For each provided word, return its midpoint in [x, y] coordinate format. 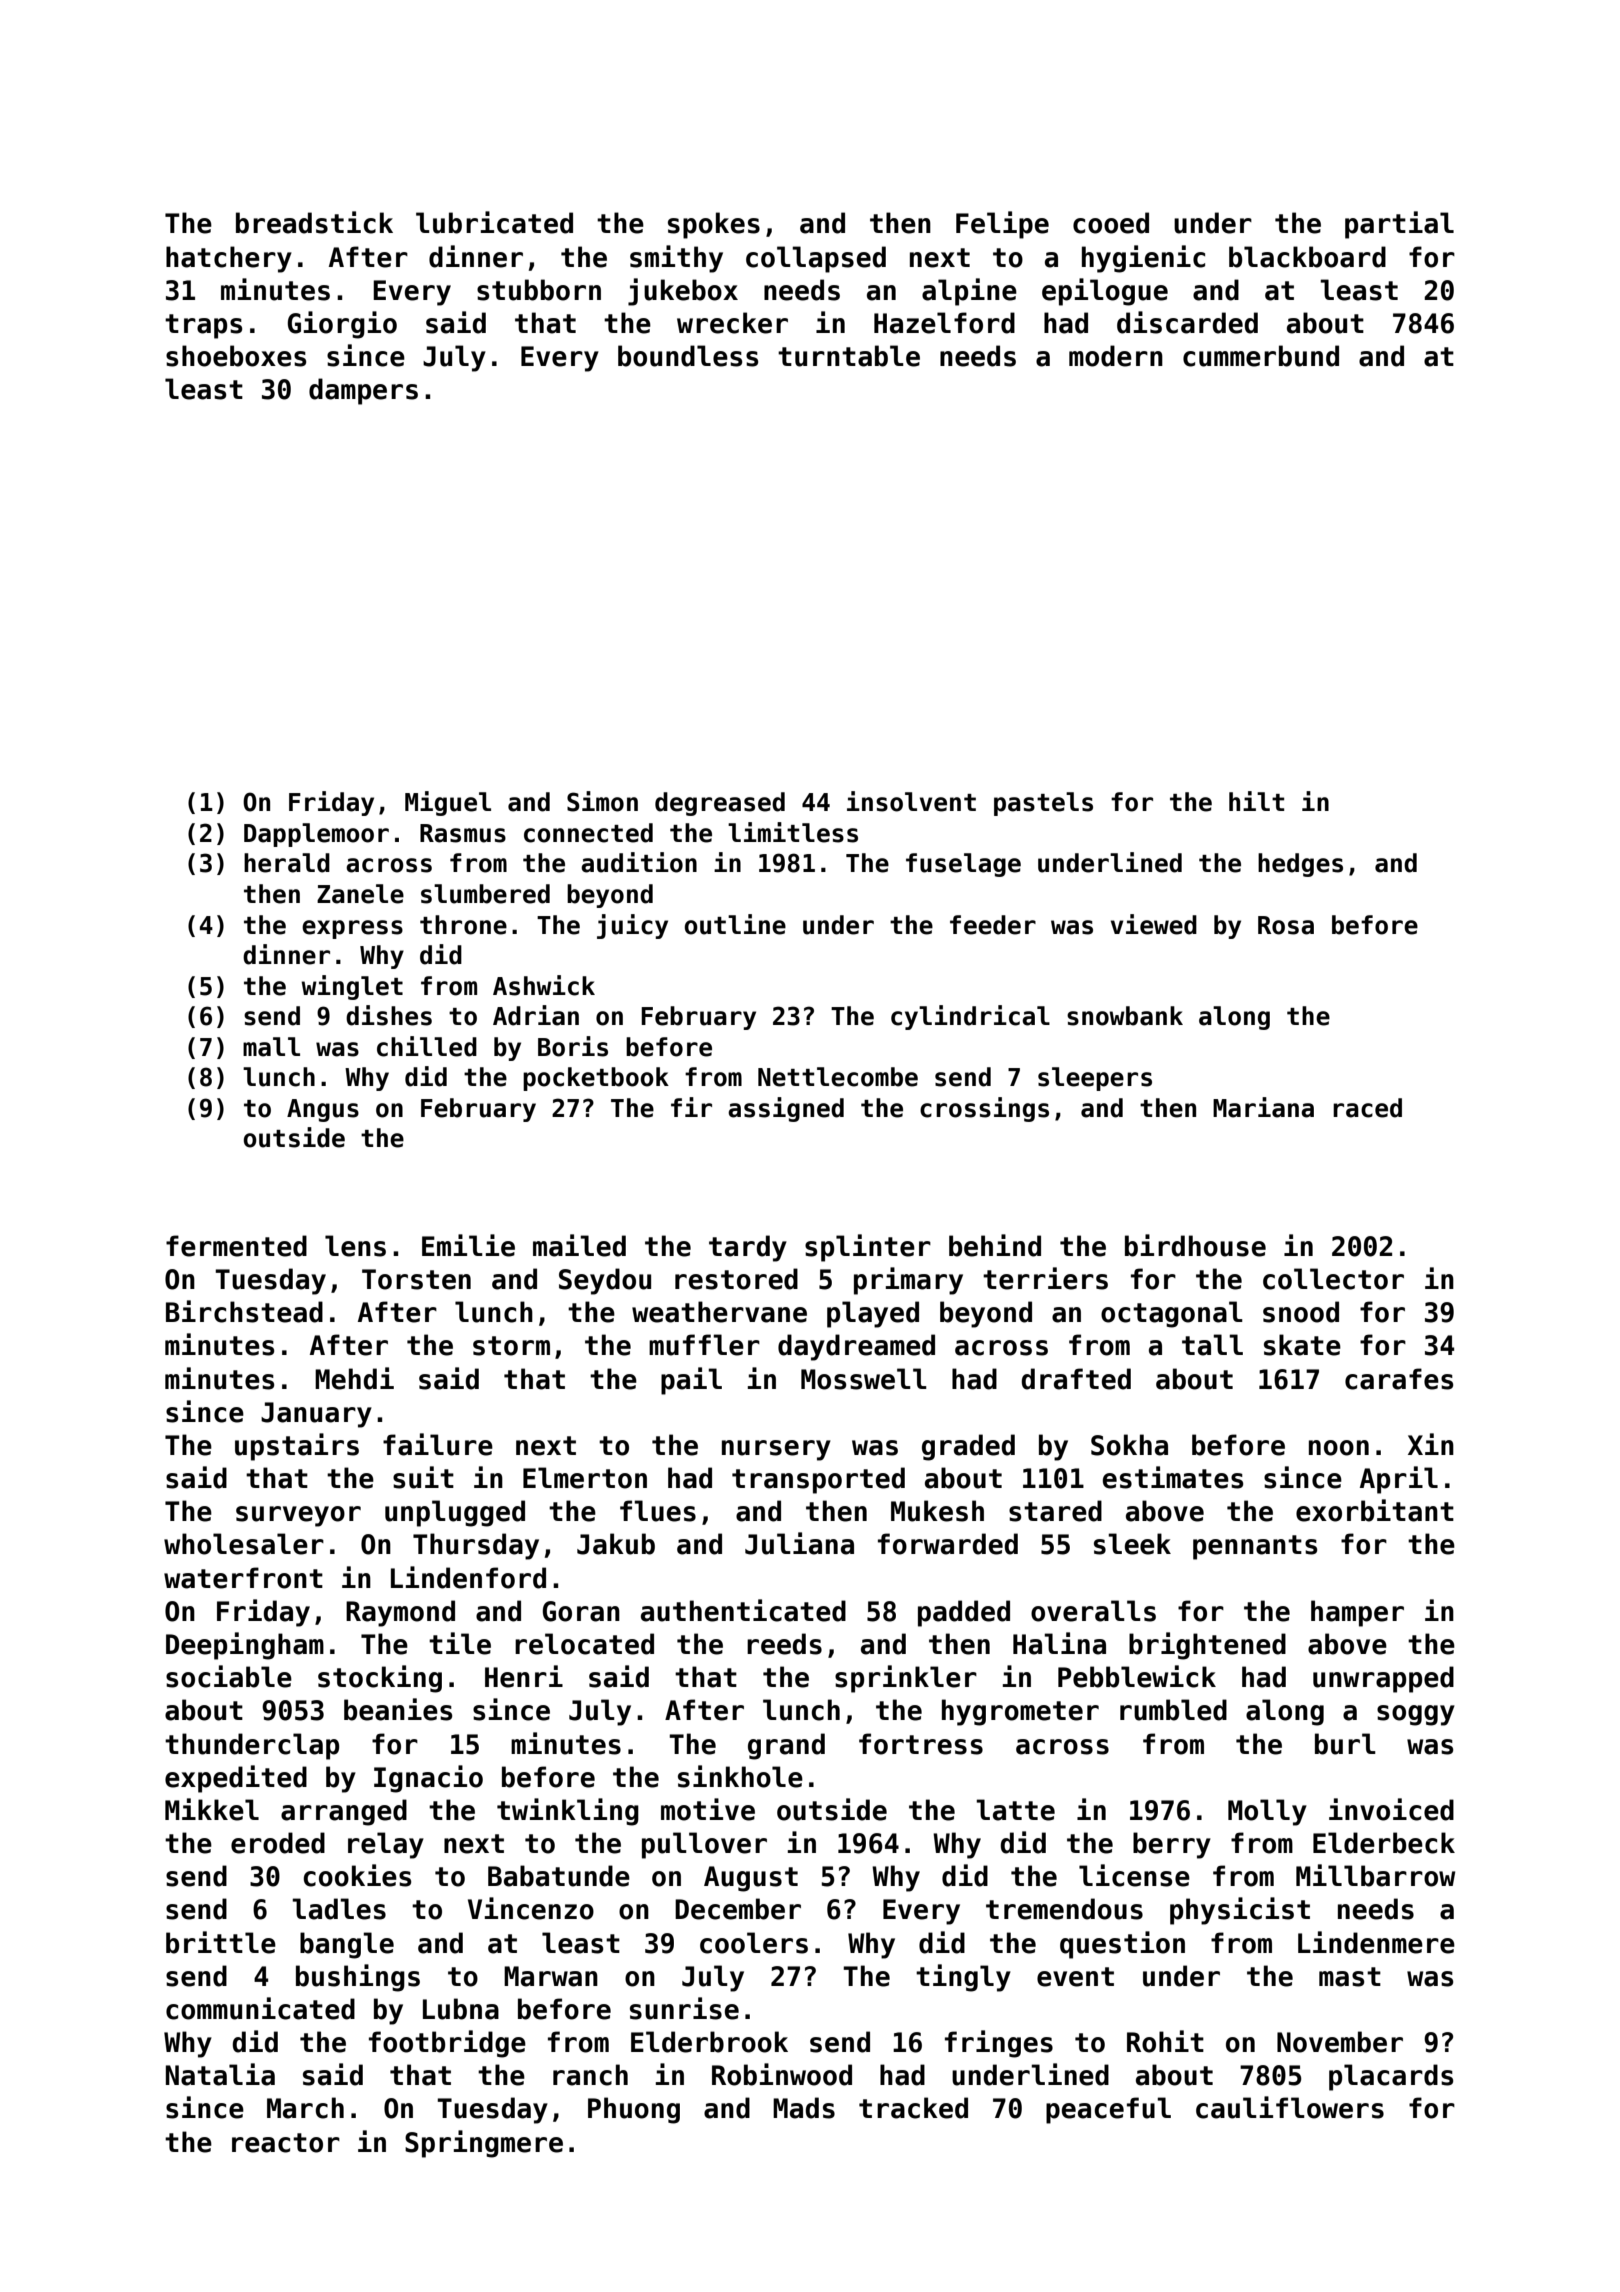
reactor [286, 2143]
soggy [1416, 1715]
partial [1399, 225]
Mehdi [354, 1378]
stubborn [539, 290]
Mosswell [864, 1379]
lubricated [494, 222]
